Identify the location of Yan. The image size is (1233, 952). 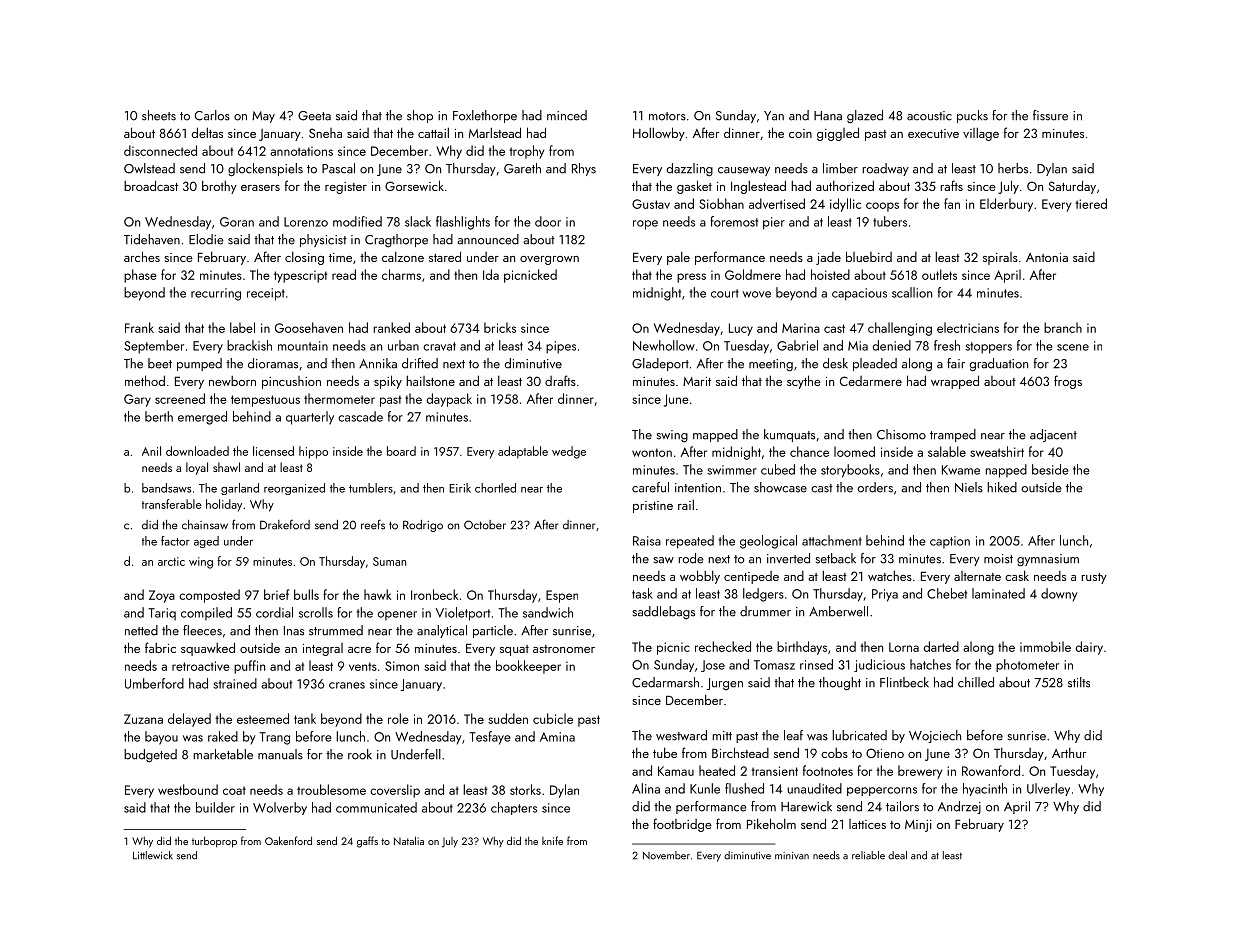
(774, 116).
